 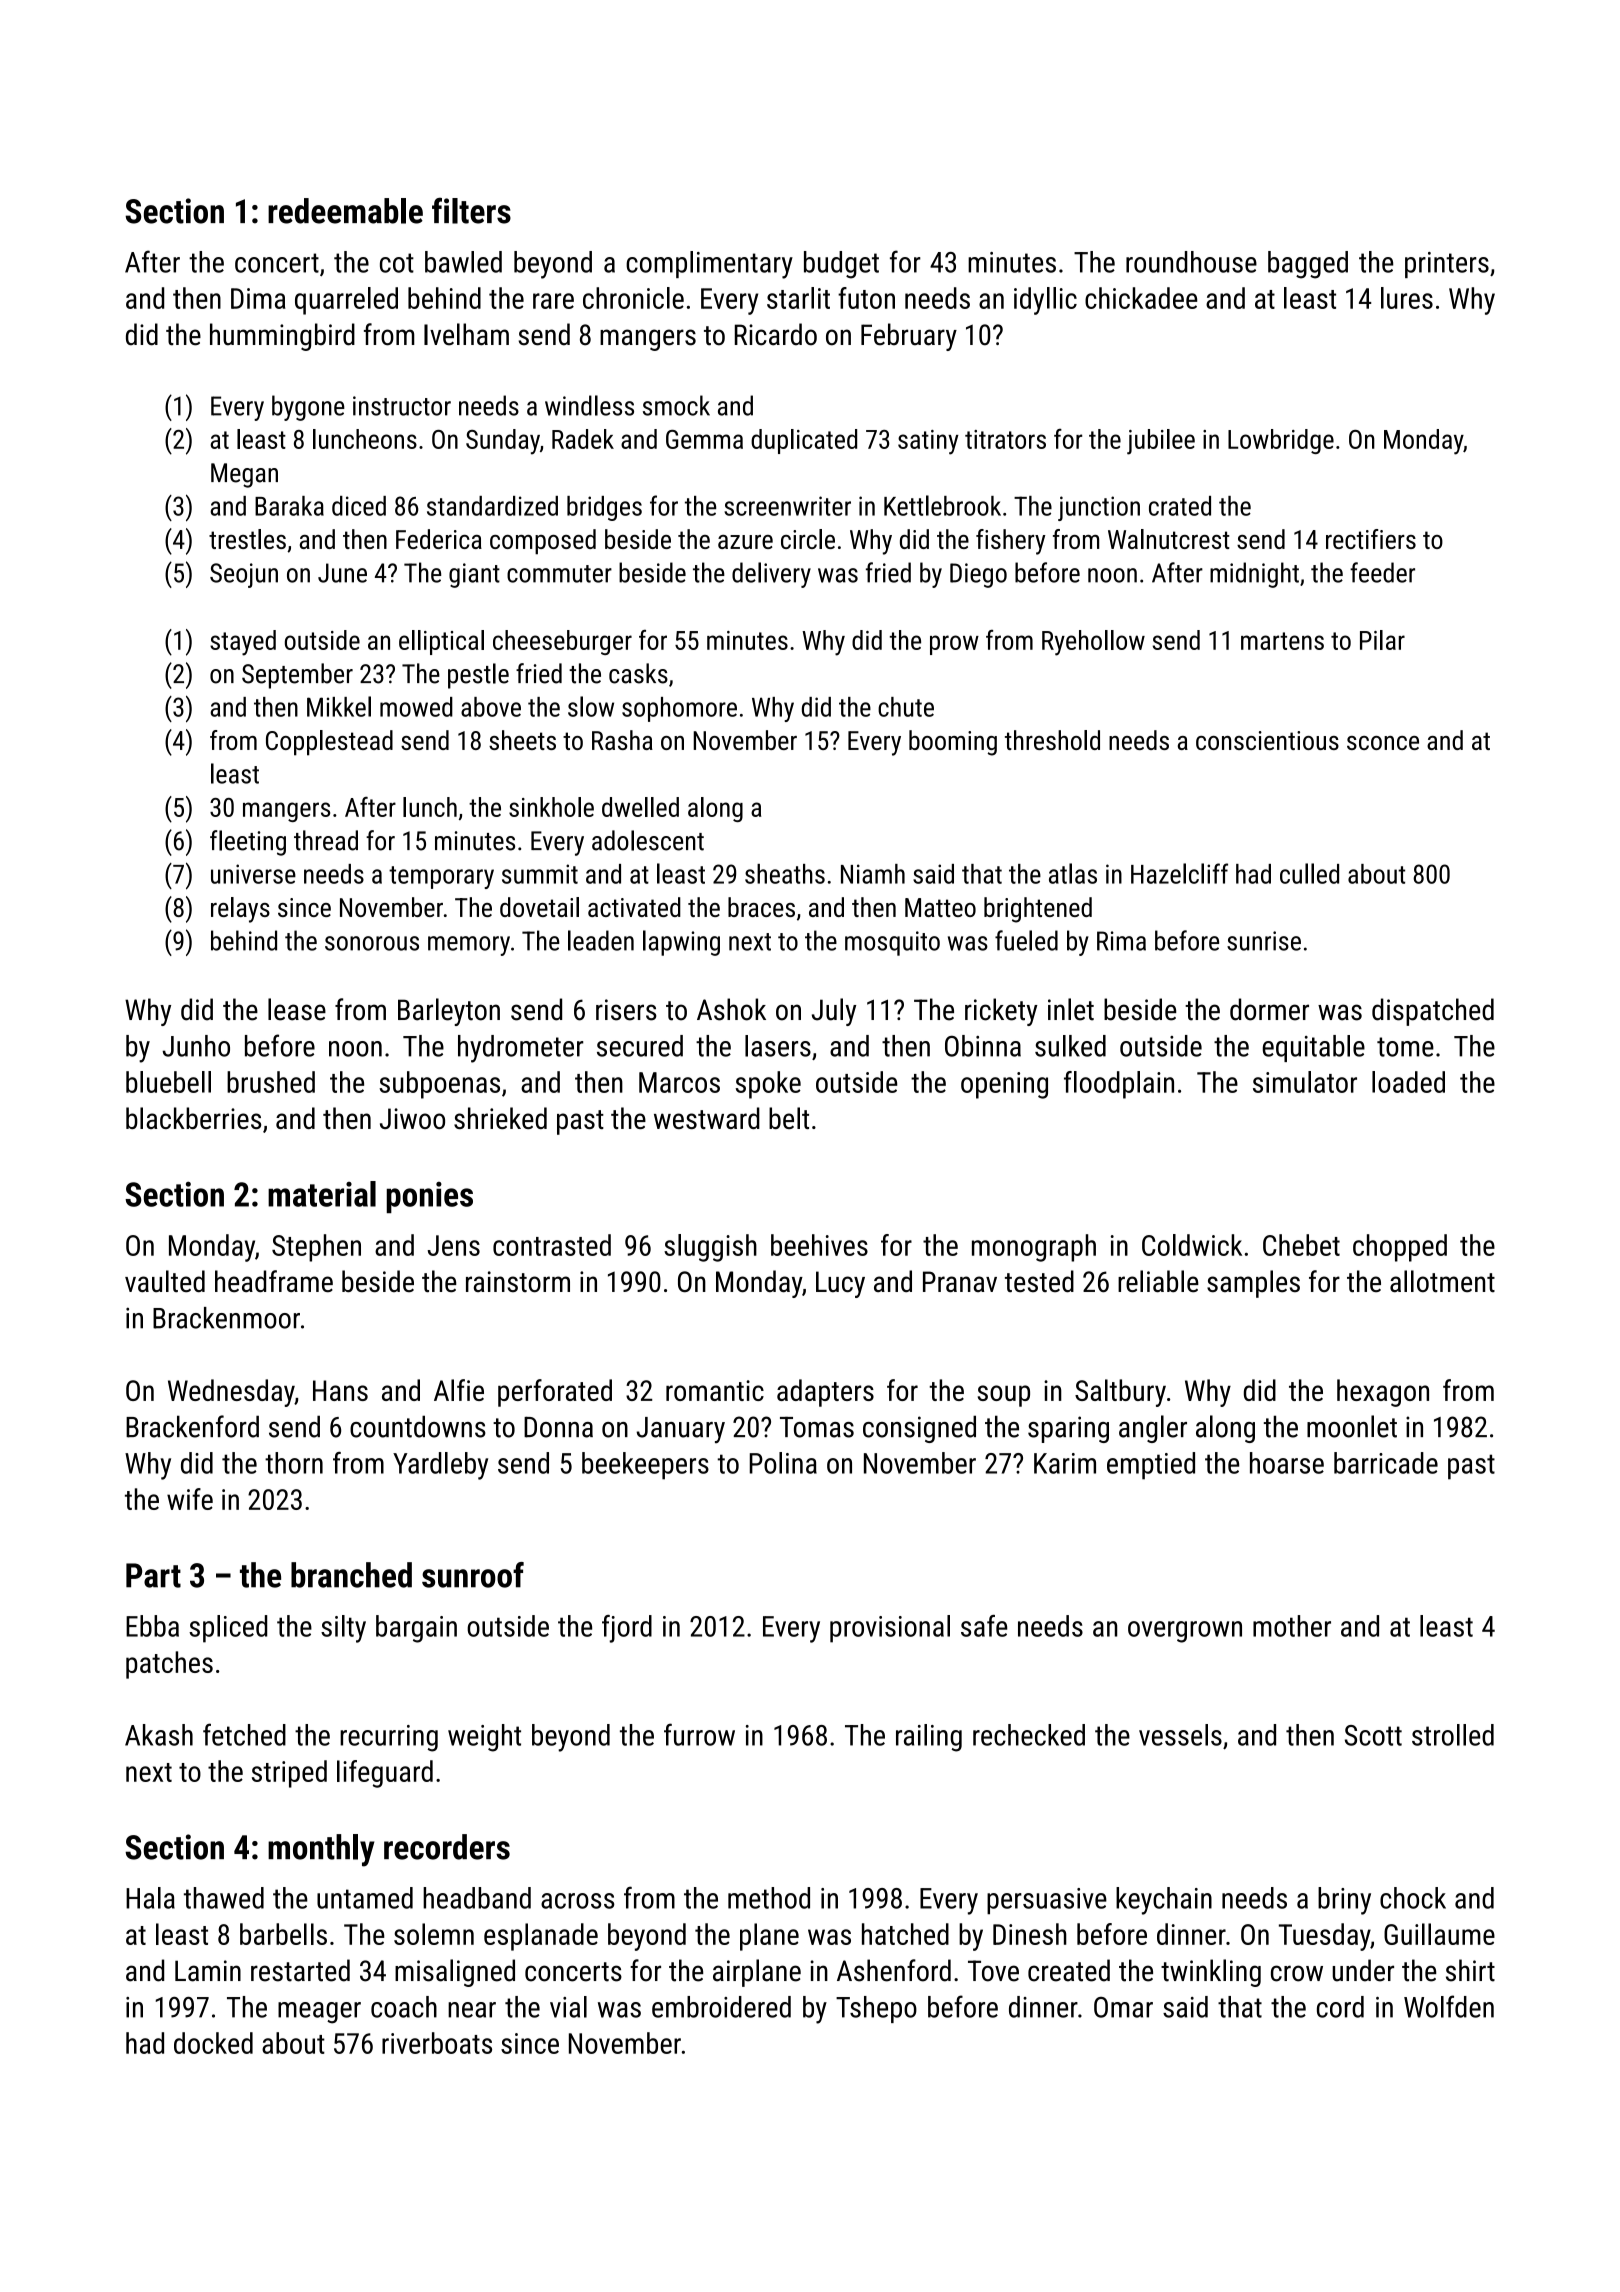 I want to click on pestle, so click(x=478, y=676).
